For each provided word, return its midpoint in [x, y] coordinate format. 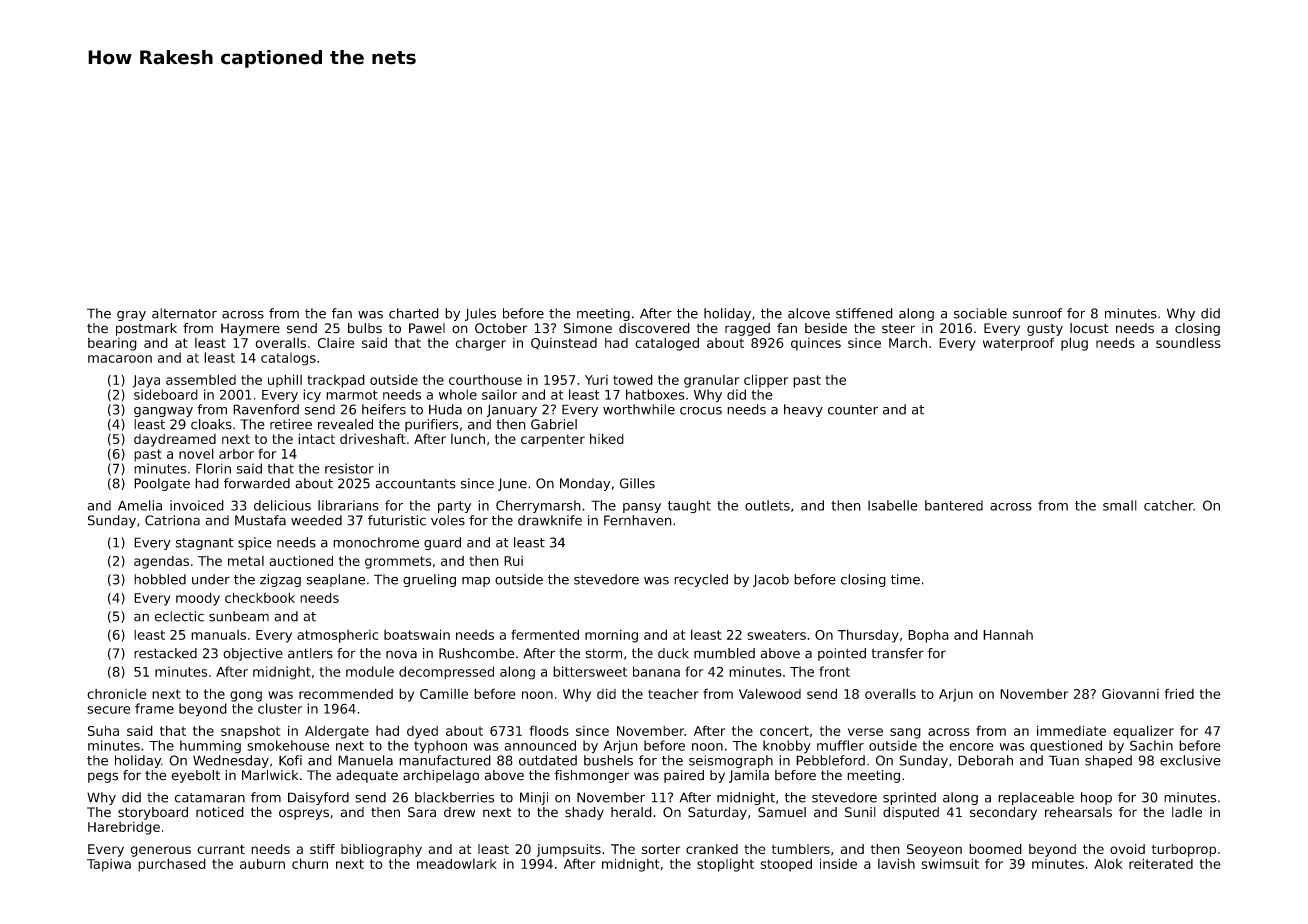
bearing [112, 344]
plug [1074, 344]
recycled [701, 580]
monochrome [376, 542]
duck [673, 653]
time [905, 579]
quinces [816, 344]
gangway [163, 412]
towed [633, 379]
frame [154, 708]
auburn [262, 863]
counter [853, 410]
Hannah [1008, 635]
